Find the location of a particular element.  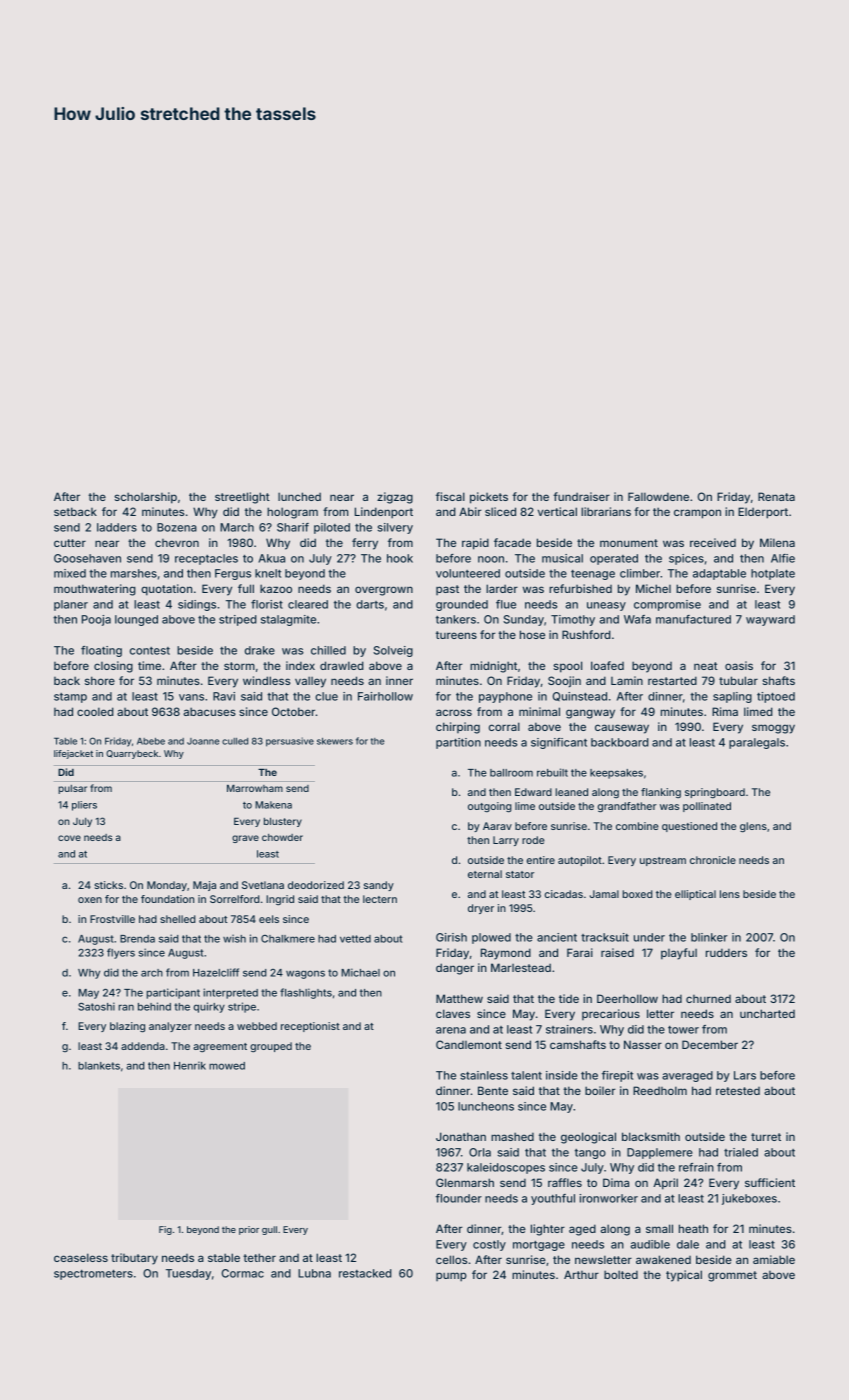

uncharted is located at coordinates (767, 1013).
